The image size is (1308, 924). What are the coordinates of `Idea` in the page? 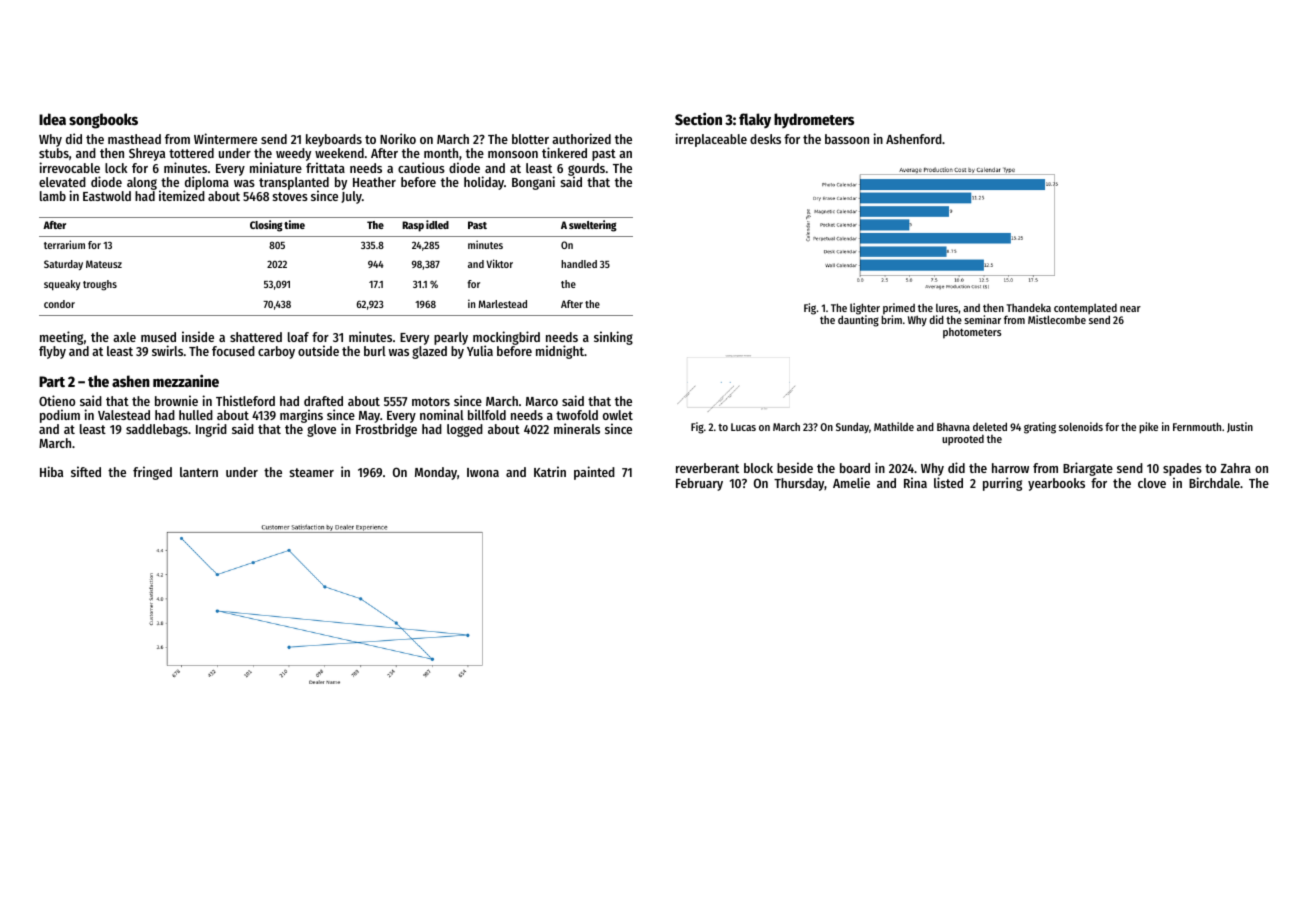 It's located at (52, 119).
